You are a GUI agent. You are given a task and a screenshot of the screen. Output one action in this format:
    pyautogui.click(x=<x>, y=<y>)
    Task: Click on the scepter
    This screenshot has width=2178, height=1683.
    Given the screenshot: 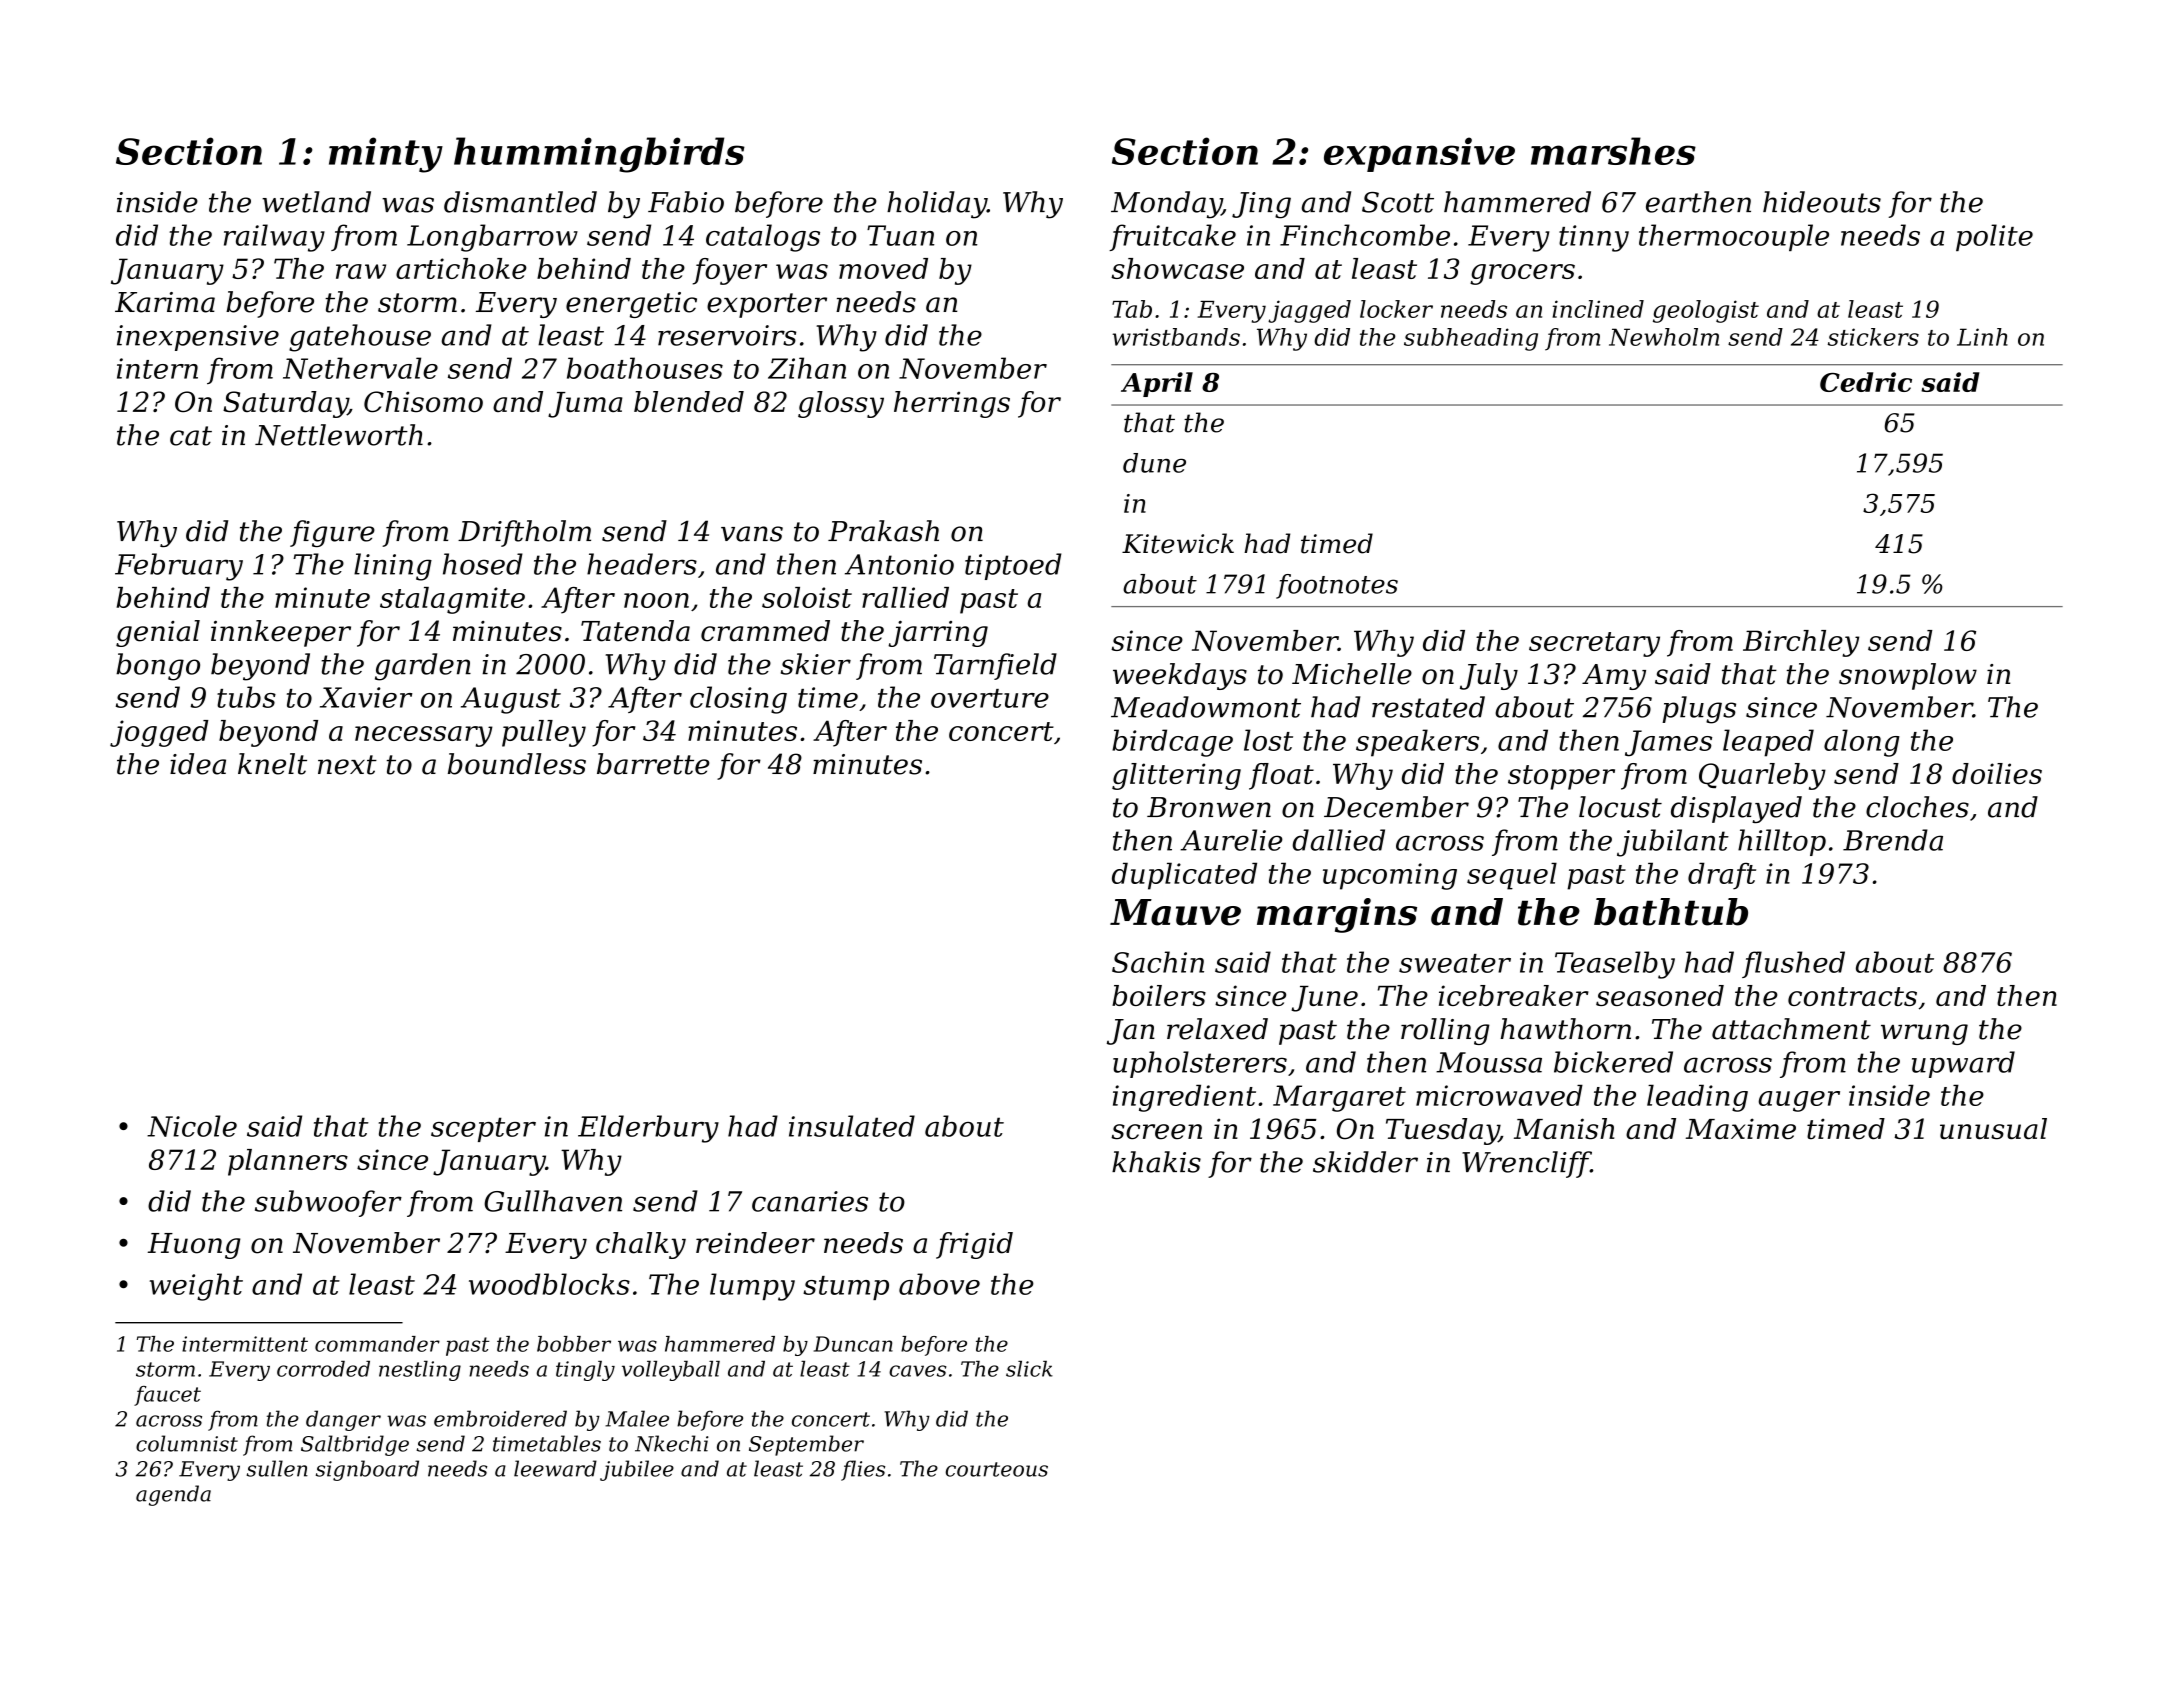 What is the action you would take?
    pyautogui.click(x=483, y=1129)
